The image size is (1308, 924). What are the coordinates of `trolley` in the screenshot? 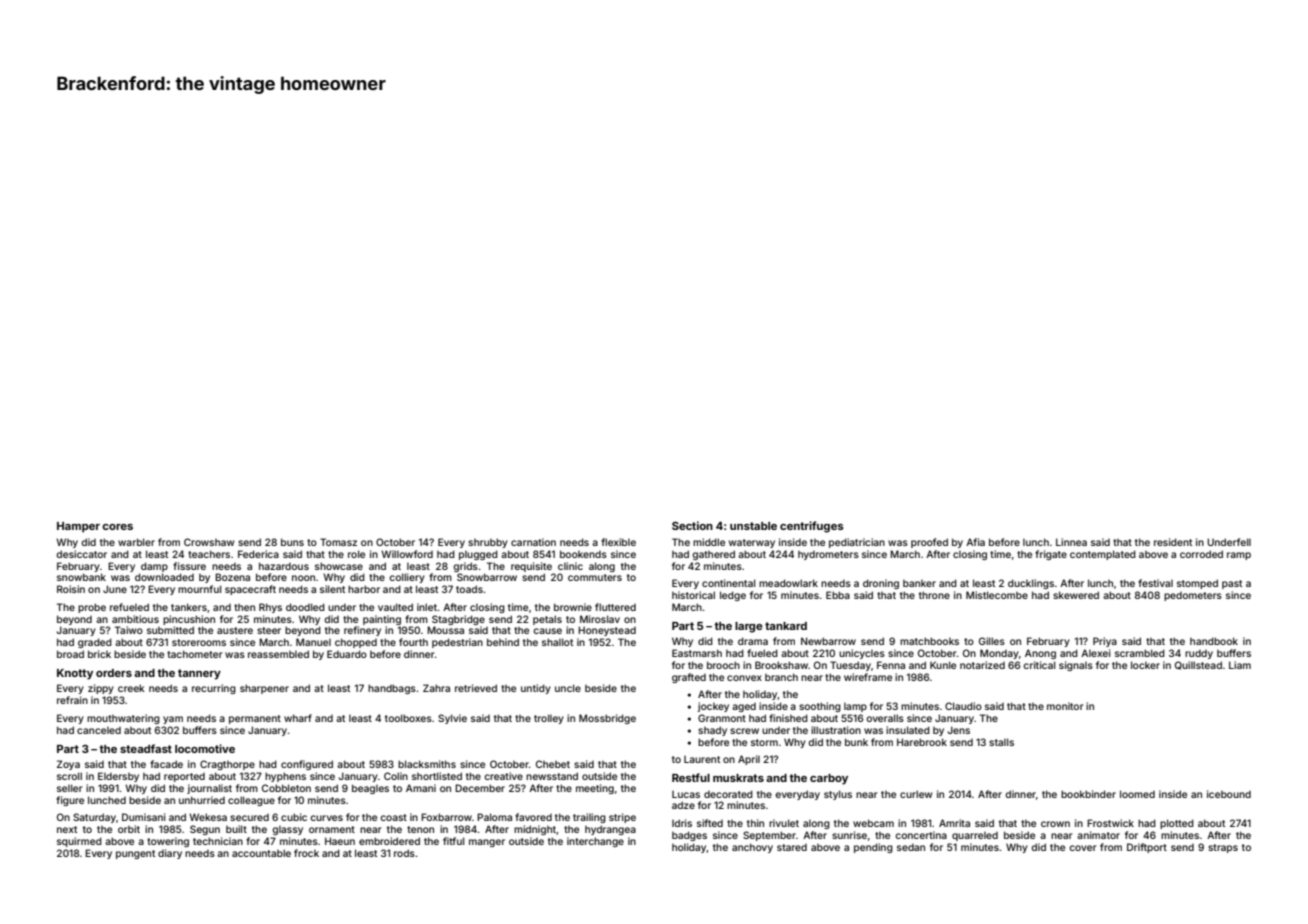 It's located at (549, 719).
